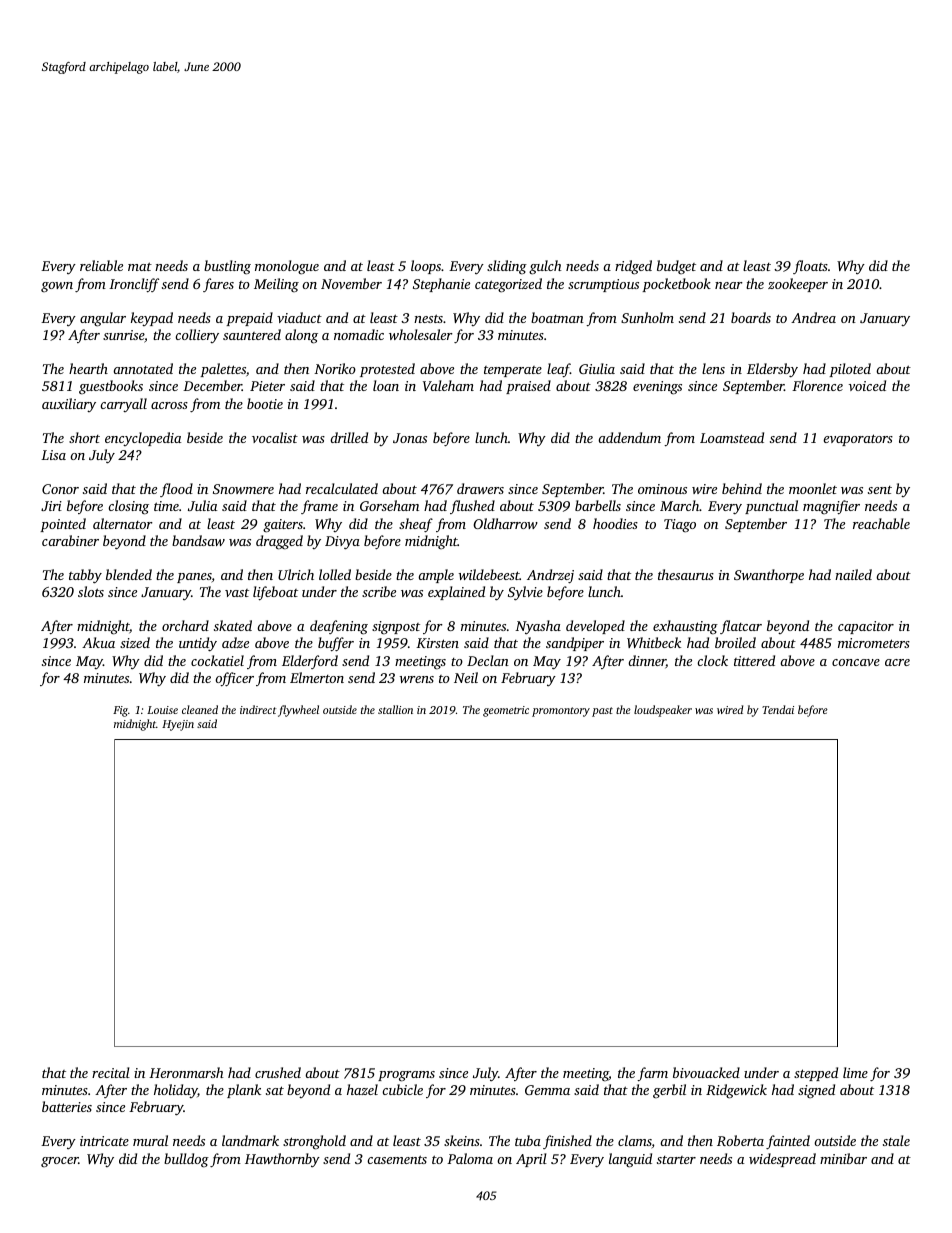  What do you see at coordinates (101, 265) in the page?
I see `reliable` at bounding box center [101, 265].
